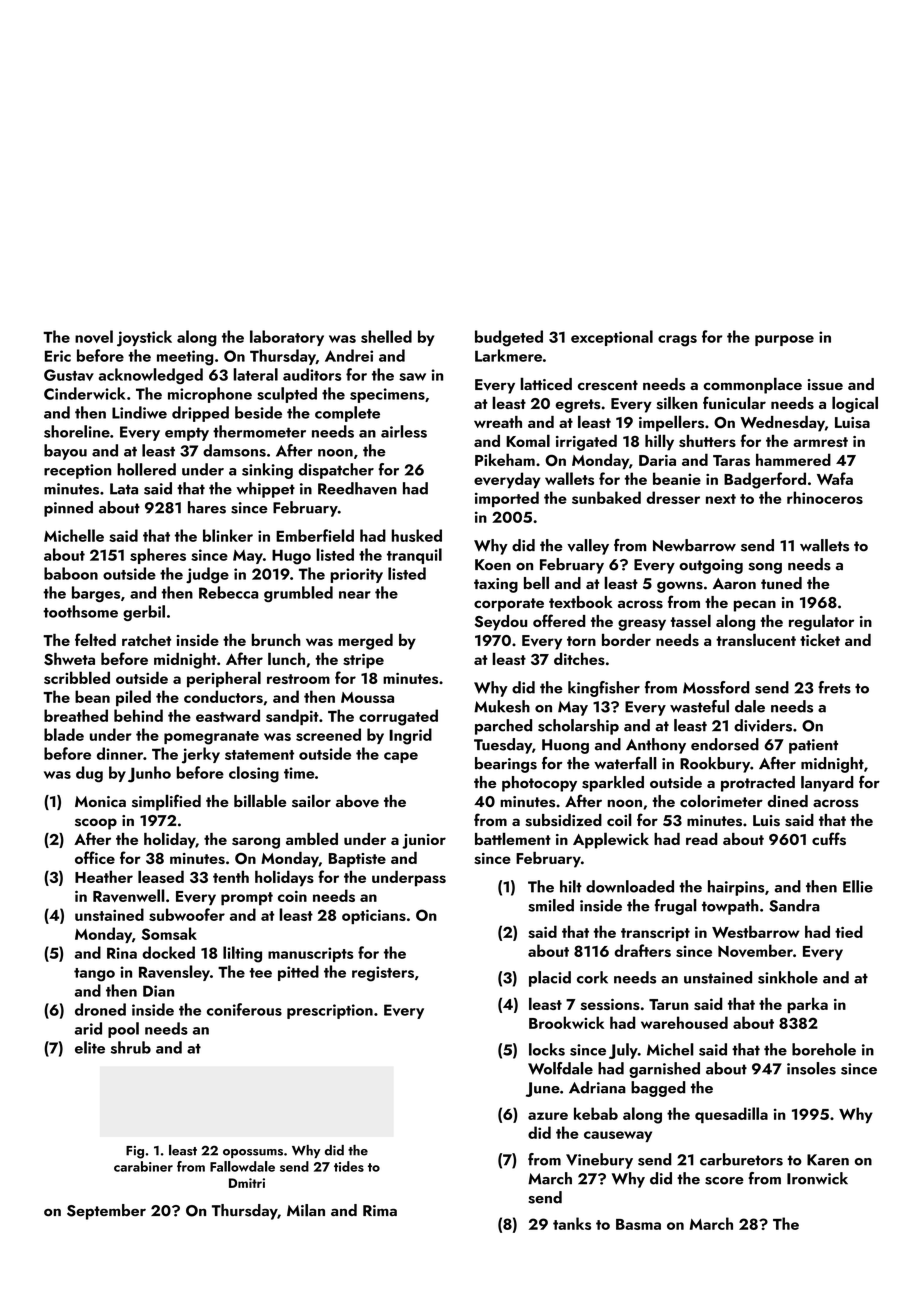 This image has height=1308, width=924. Describe the element at coordinates (94, 336) in the image. I see `novel` at that location.
